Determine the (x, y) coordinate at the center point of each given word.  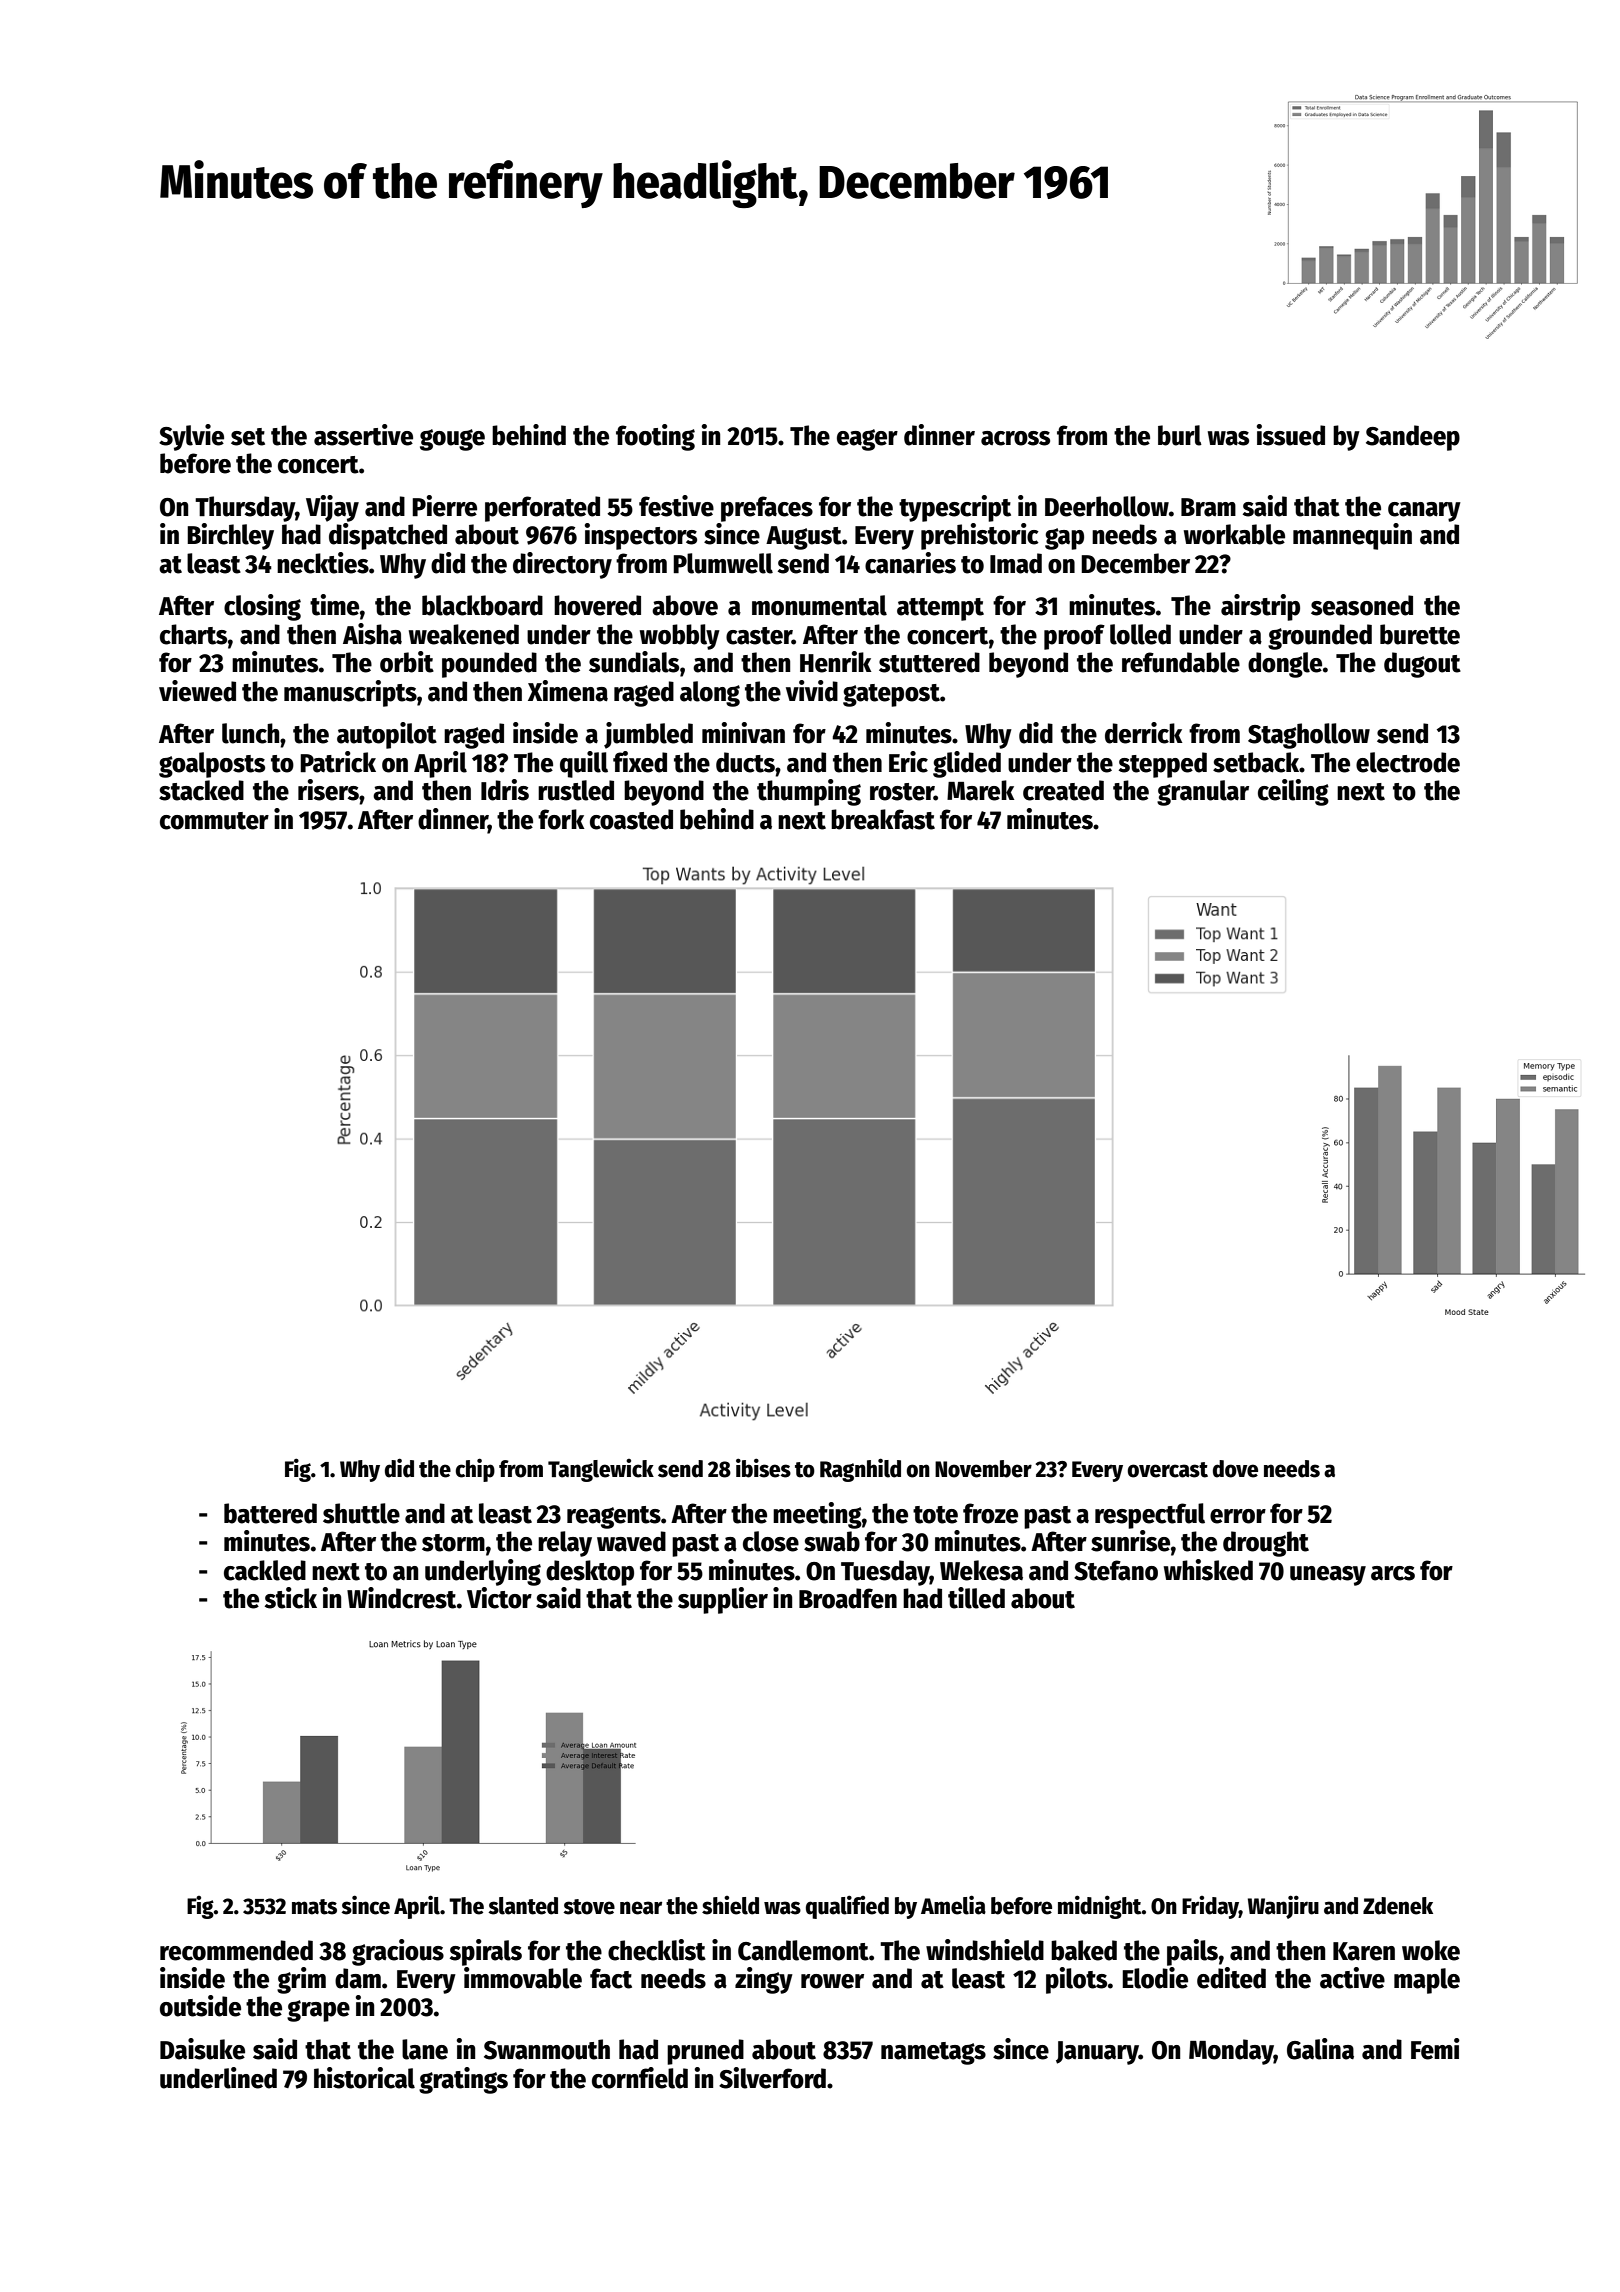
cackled (265, 1570)
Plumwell (723, 563)
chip (475, 1470)
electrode (1408, 762)
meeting (817, 1515)
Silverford (772, 2078)
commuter (214, 821)
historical (364, 2078)
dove (1235, 1469)
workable (1234, 534)
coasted (631, 819)
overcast (1168, 1470)
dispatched (388, 536)
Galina (1320, 2049)
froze (990, 1513)
